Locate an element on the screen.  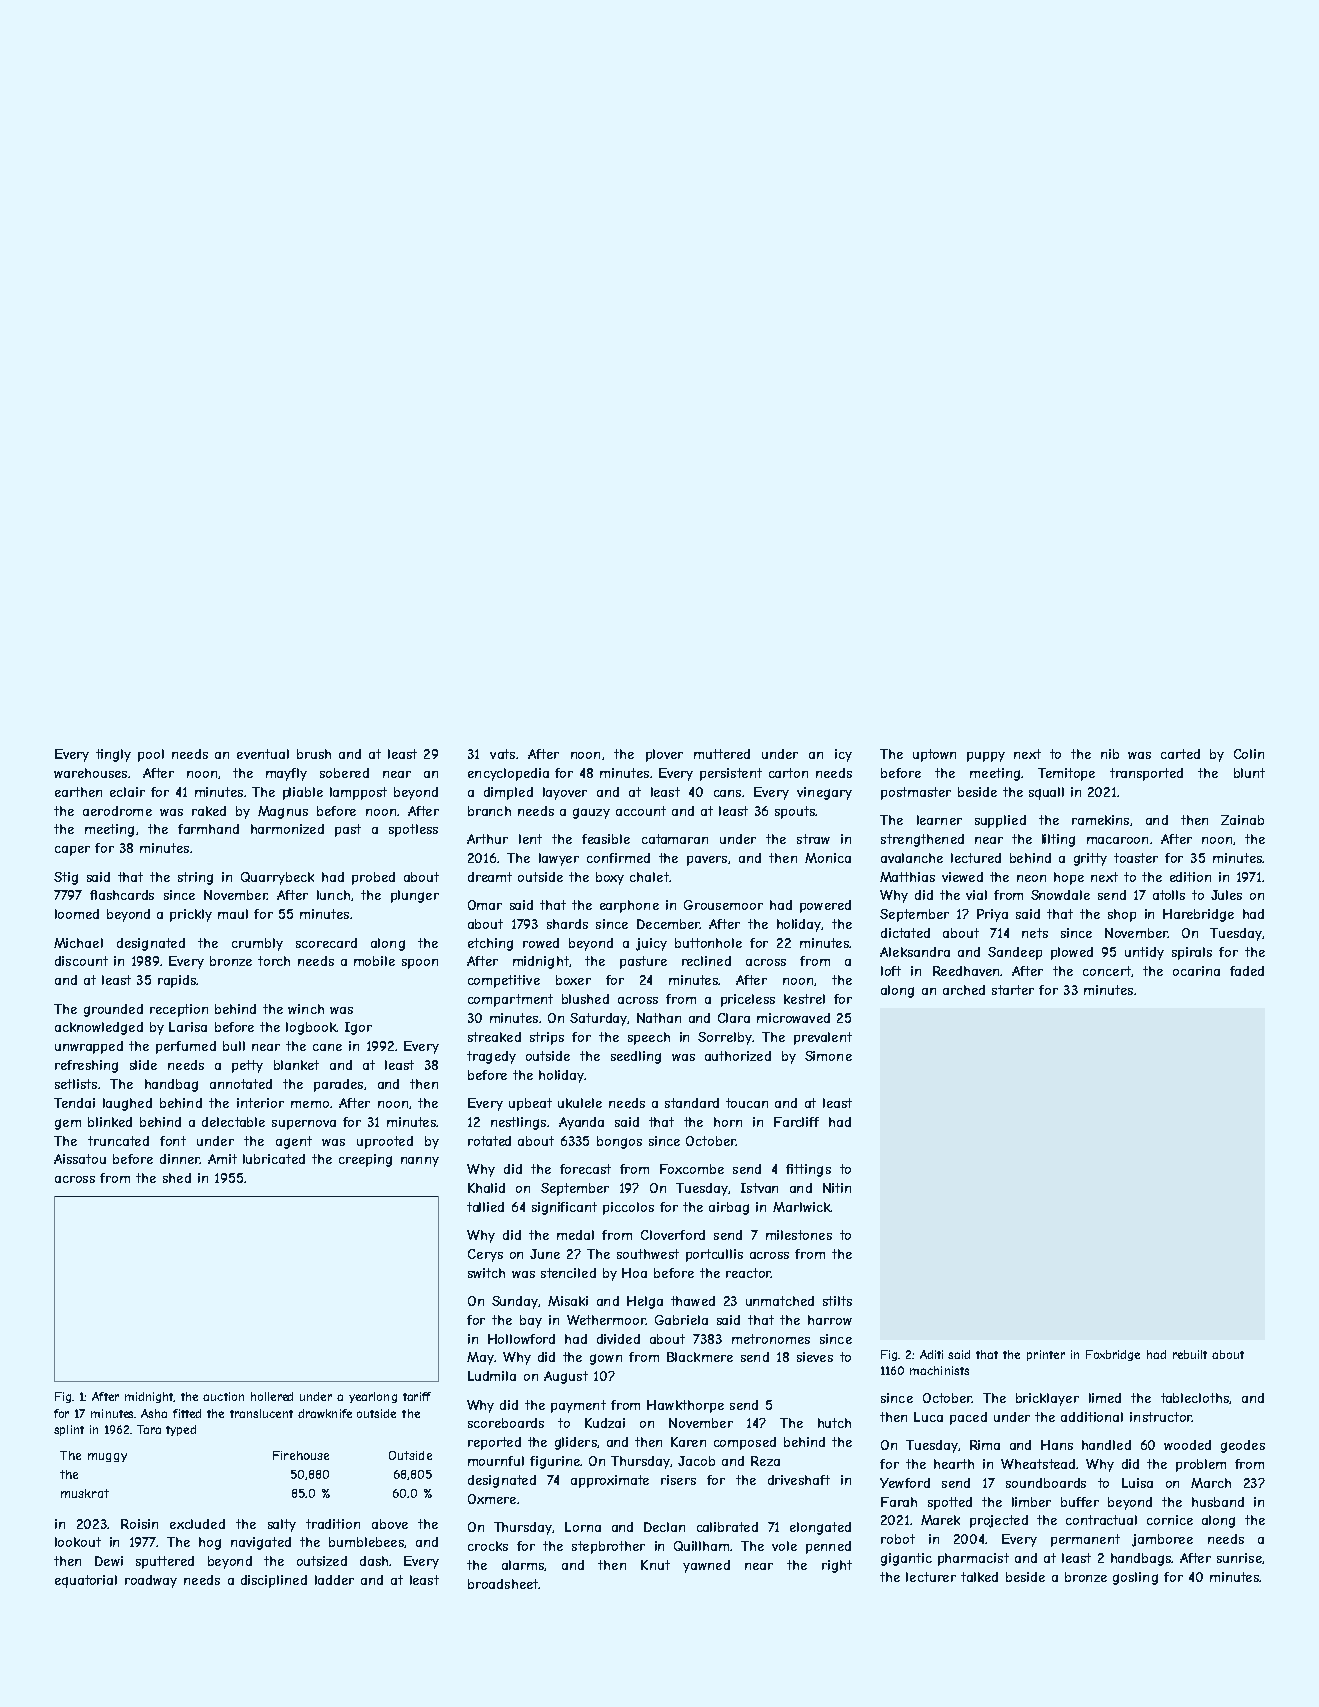
Lorna is located at coordinates (583, 1527).
